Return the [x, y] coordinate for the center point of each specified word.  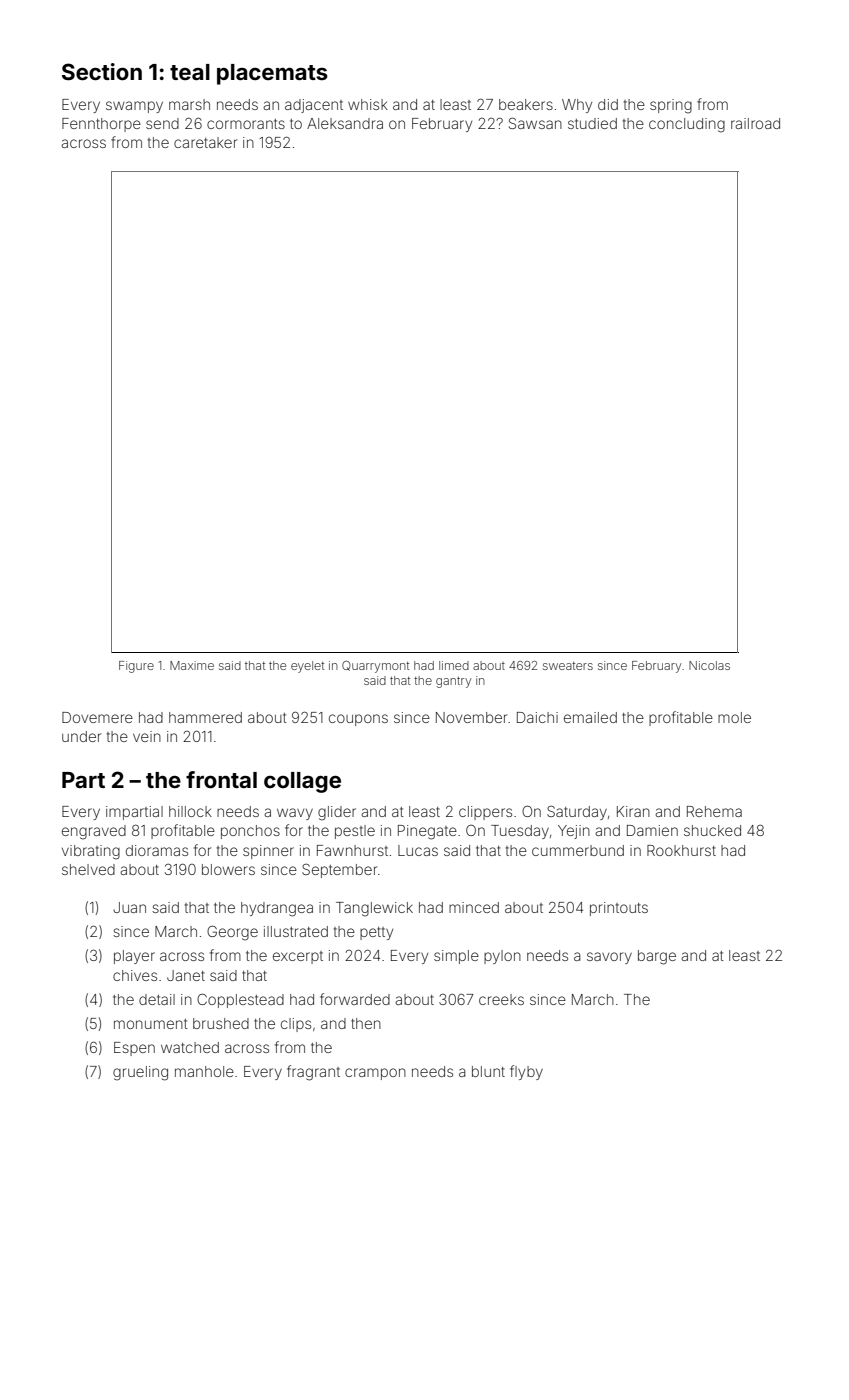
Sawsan [535, 123]
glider [337, 813]
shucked [712, 830]
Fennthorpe [101, 125]
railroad [755, 123]
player [134, 957]
